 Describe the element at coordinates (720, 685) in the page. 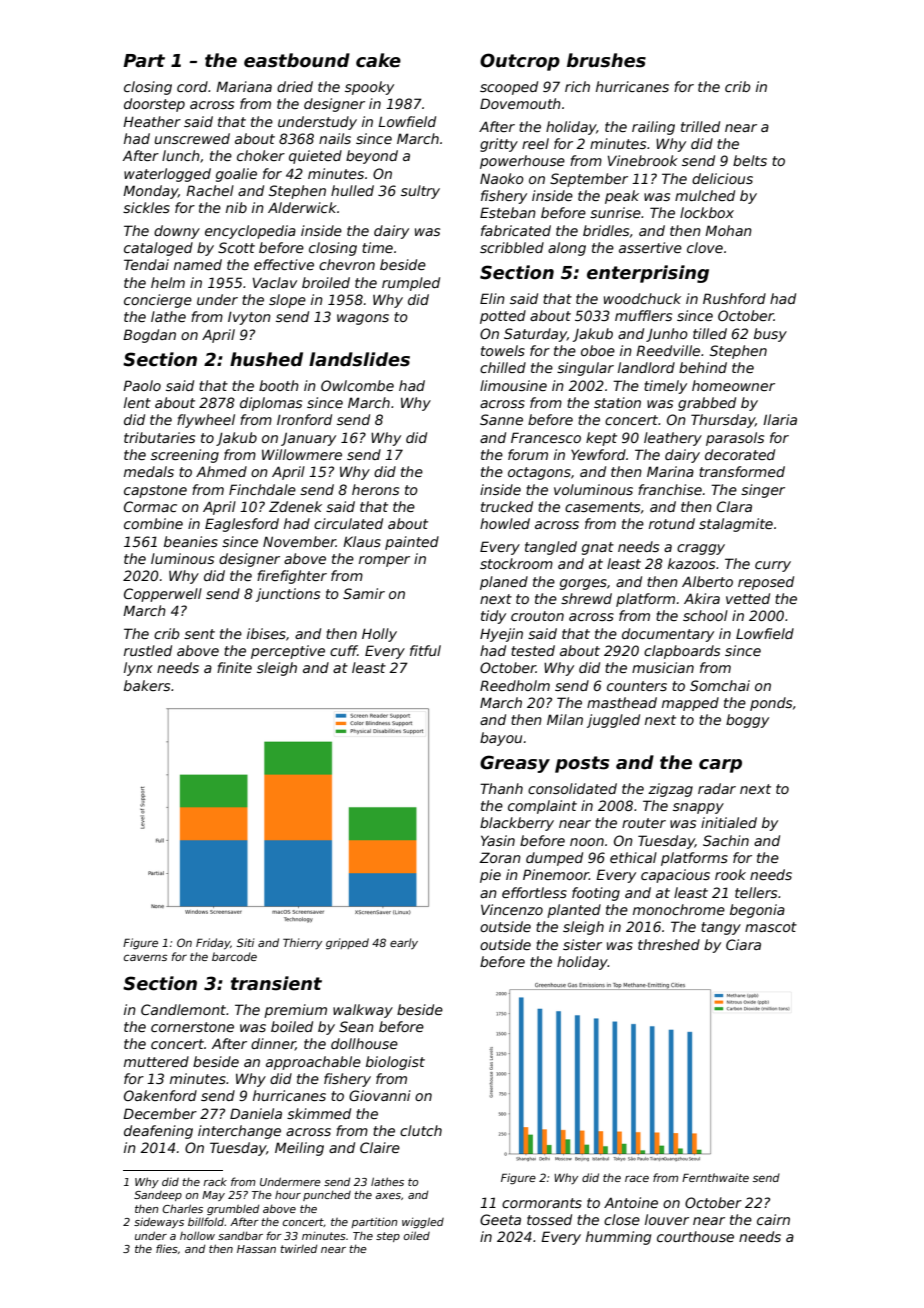

I see `Somchai` at that location.
